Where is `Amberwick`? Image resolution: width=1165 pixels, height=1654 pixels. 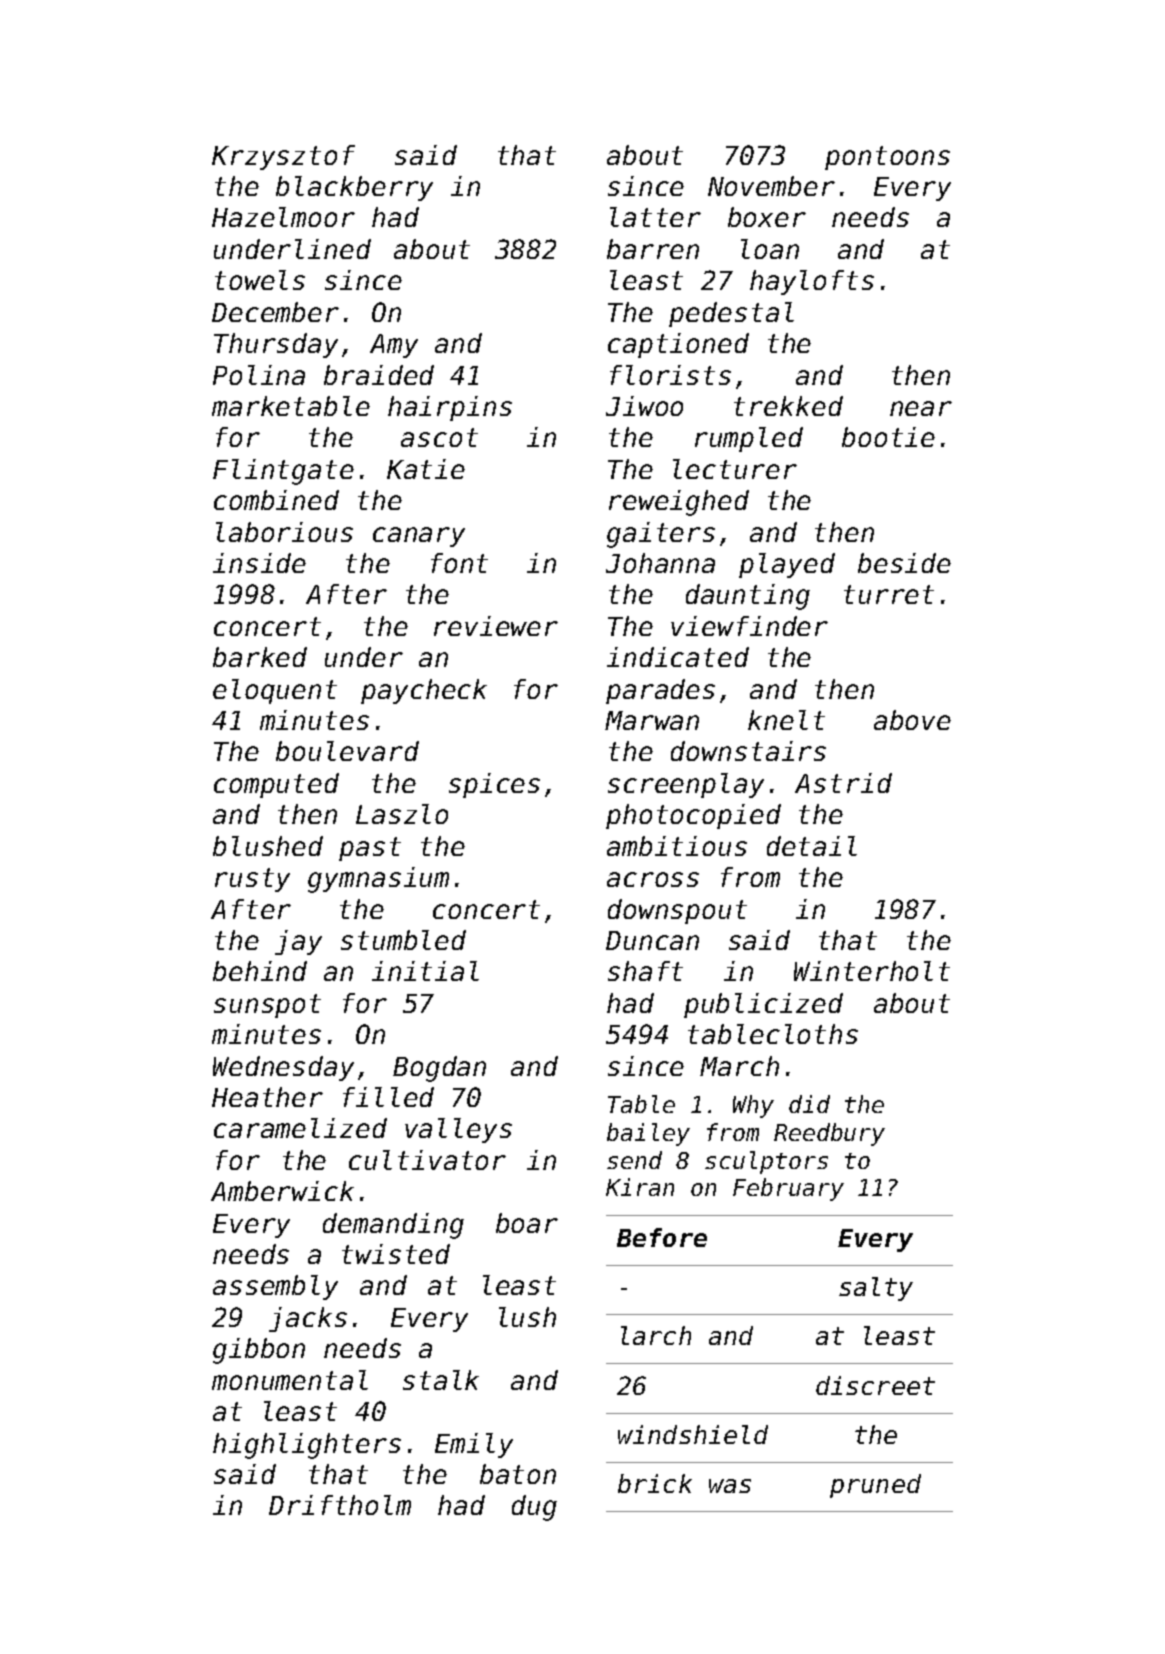
Amberwick is located at coordinates (282, 1191).
